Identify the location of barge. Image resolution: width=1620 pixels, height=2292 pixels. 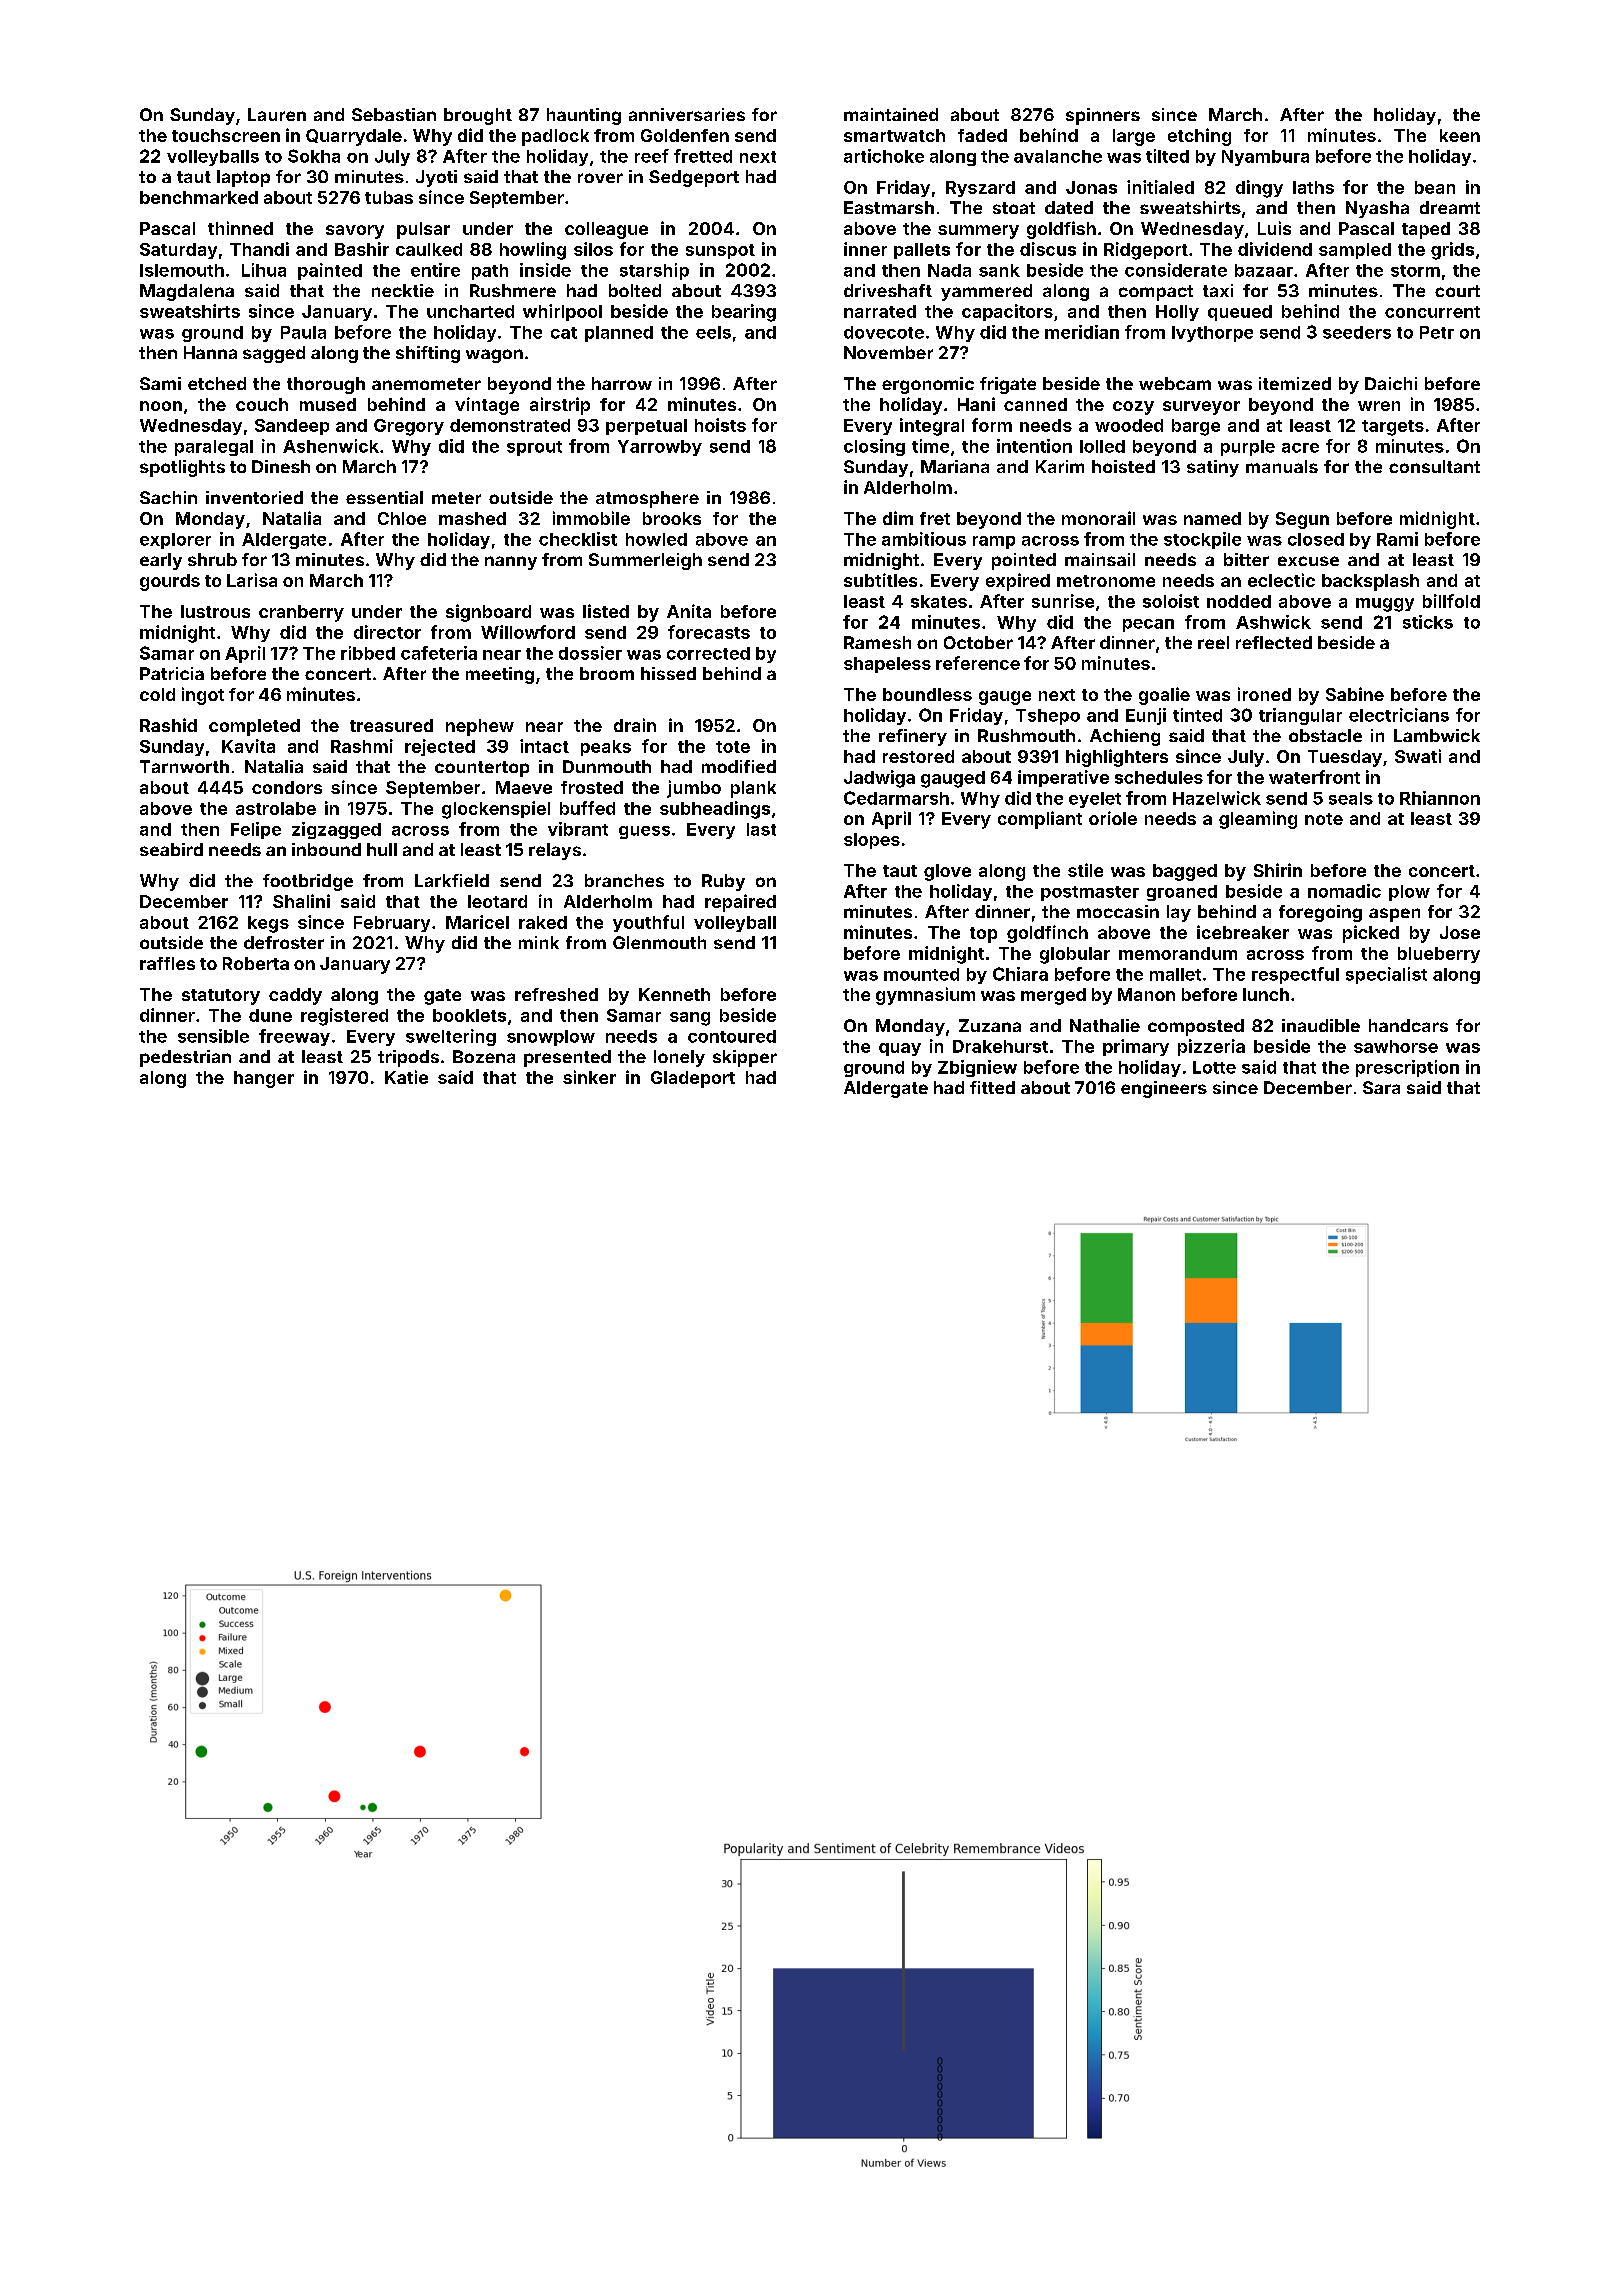
(1196, 427).
